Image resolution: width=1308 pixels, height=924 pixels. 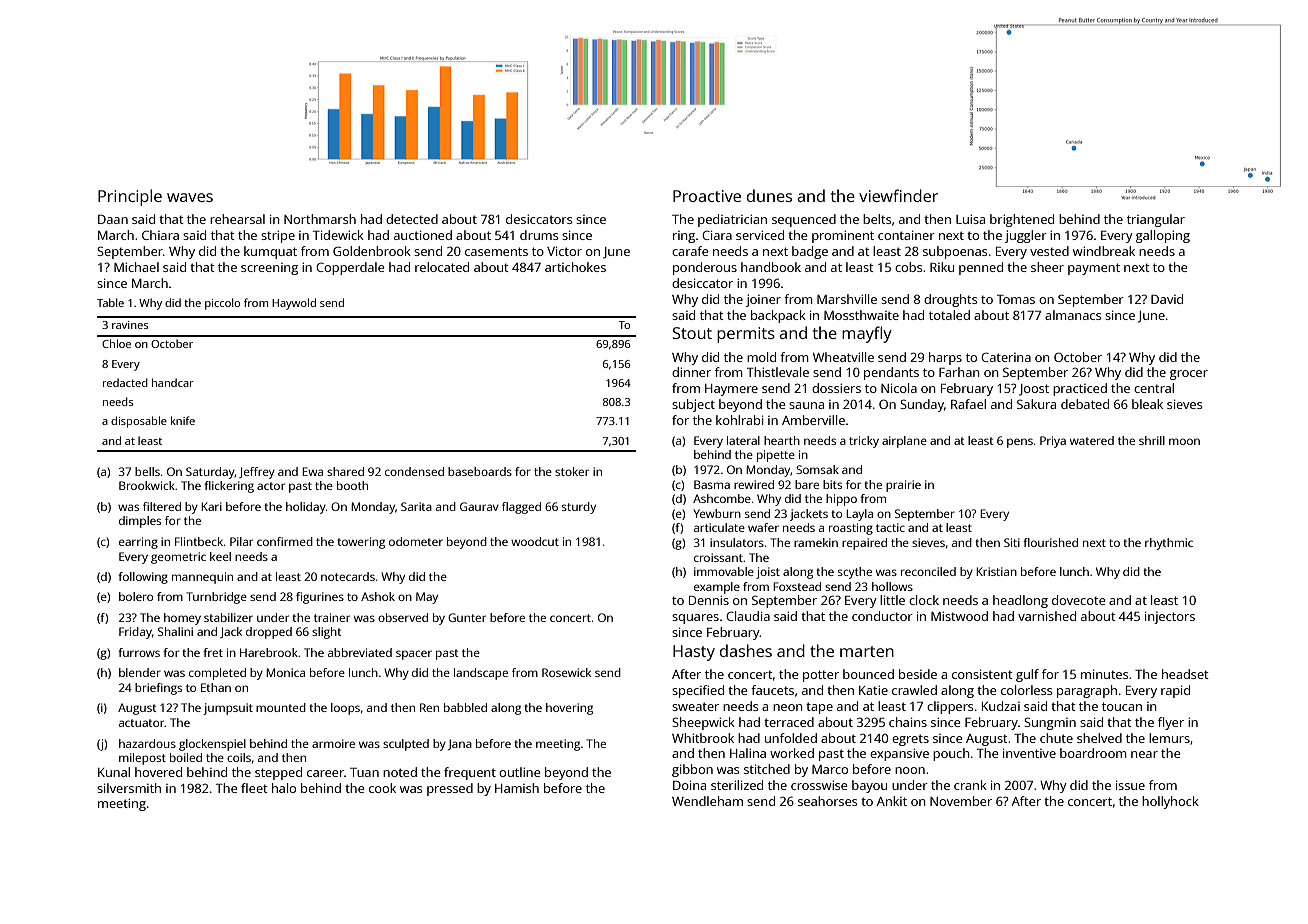 What do you see at coordinates (797, 586) in the screenshot?
I see `Foxstead` at bounding box center [797, 586].
